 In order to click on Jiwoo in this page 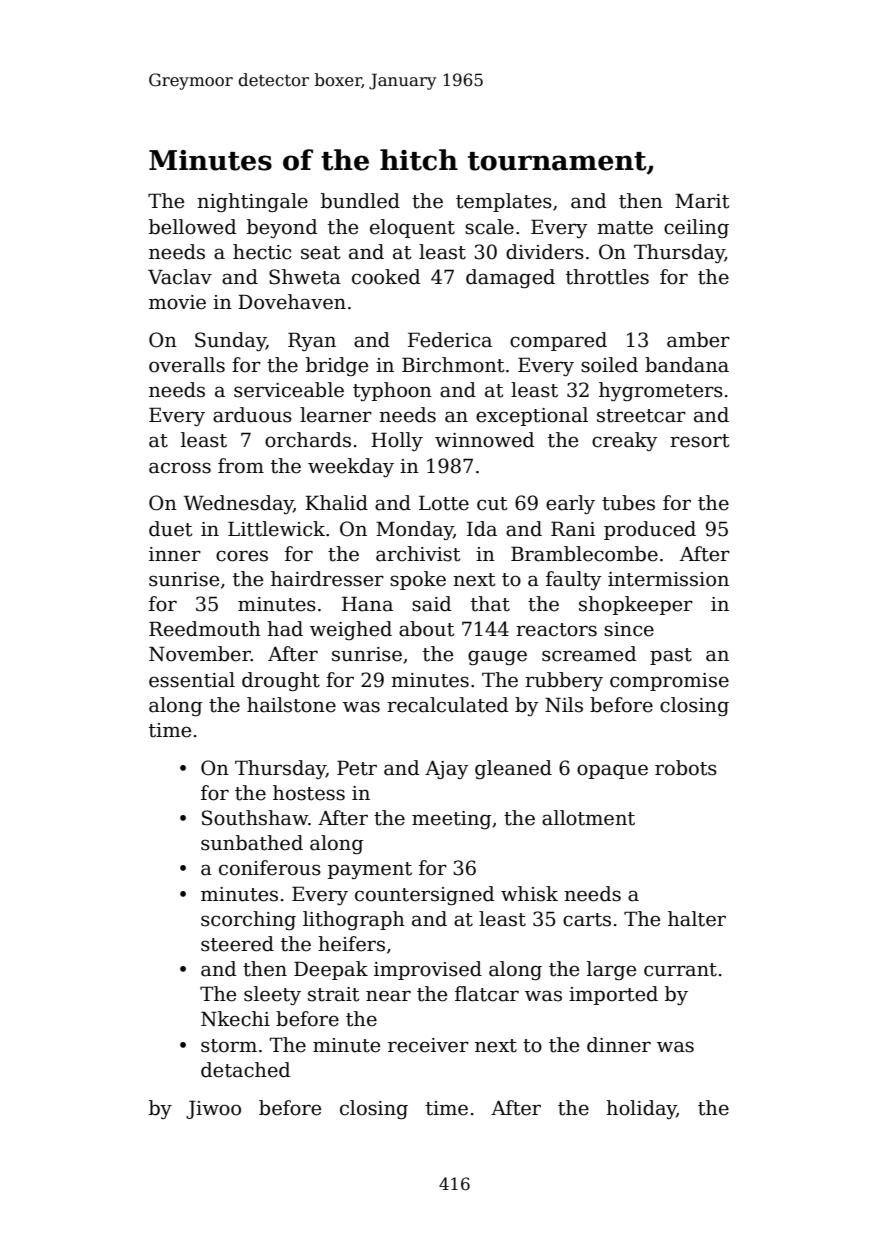, I will do `click(213, 1109)`.
